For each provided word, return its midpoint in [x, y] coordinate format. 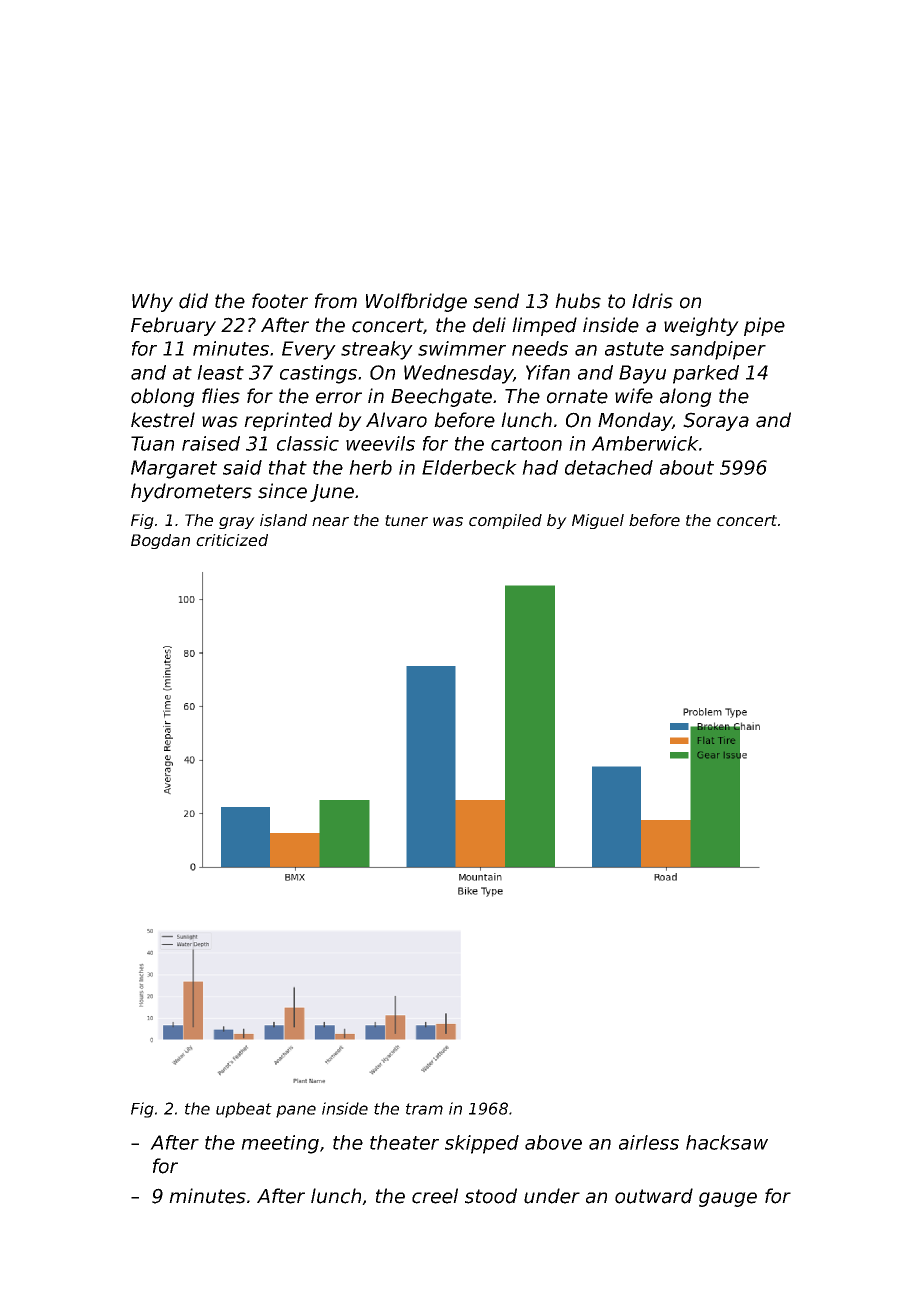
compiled [505, 521]
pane [296, 1111]
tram [424, 1109]
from [336, 301]
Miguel [598, 521]
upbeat [244, 1110]
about [687, 467]
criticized [232, 540]
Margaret [174, 469]
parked [706, 374]
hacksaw [727, 1142]
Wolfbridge [416, 302]
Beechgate [441, 397]
